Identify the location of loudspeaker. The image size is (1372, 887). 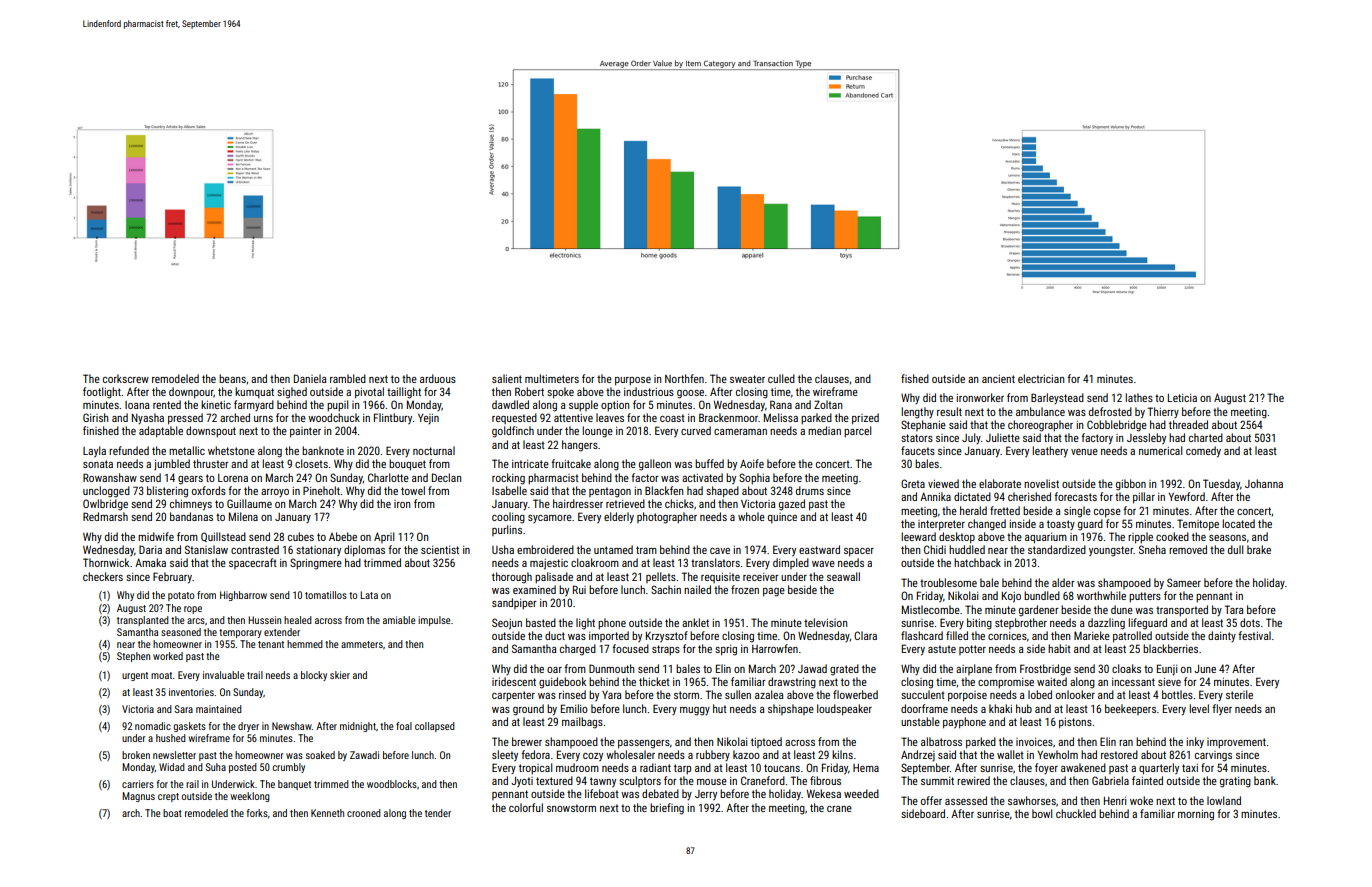
(844, 710).
